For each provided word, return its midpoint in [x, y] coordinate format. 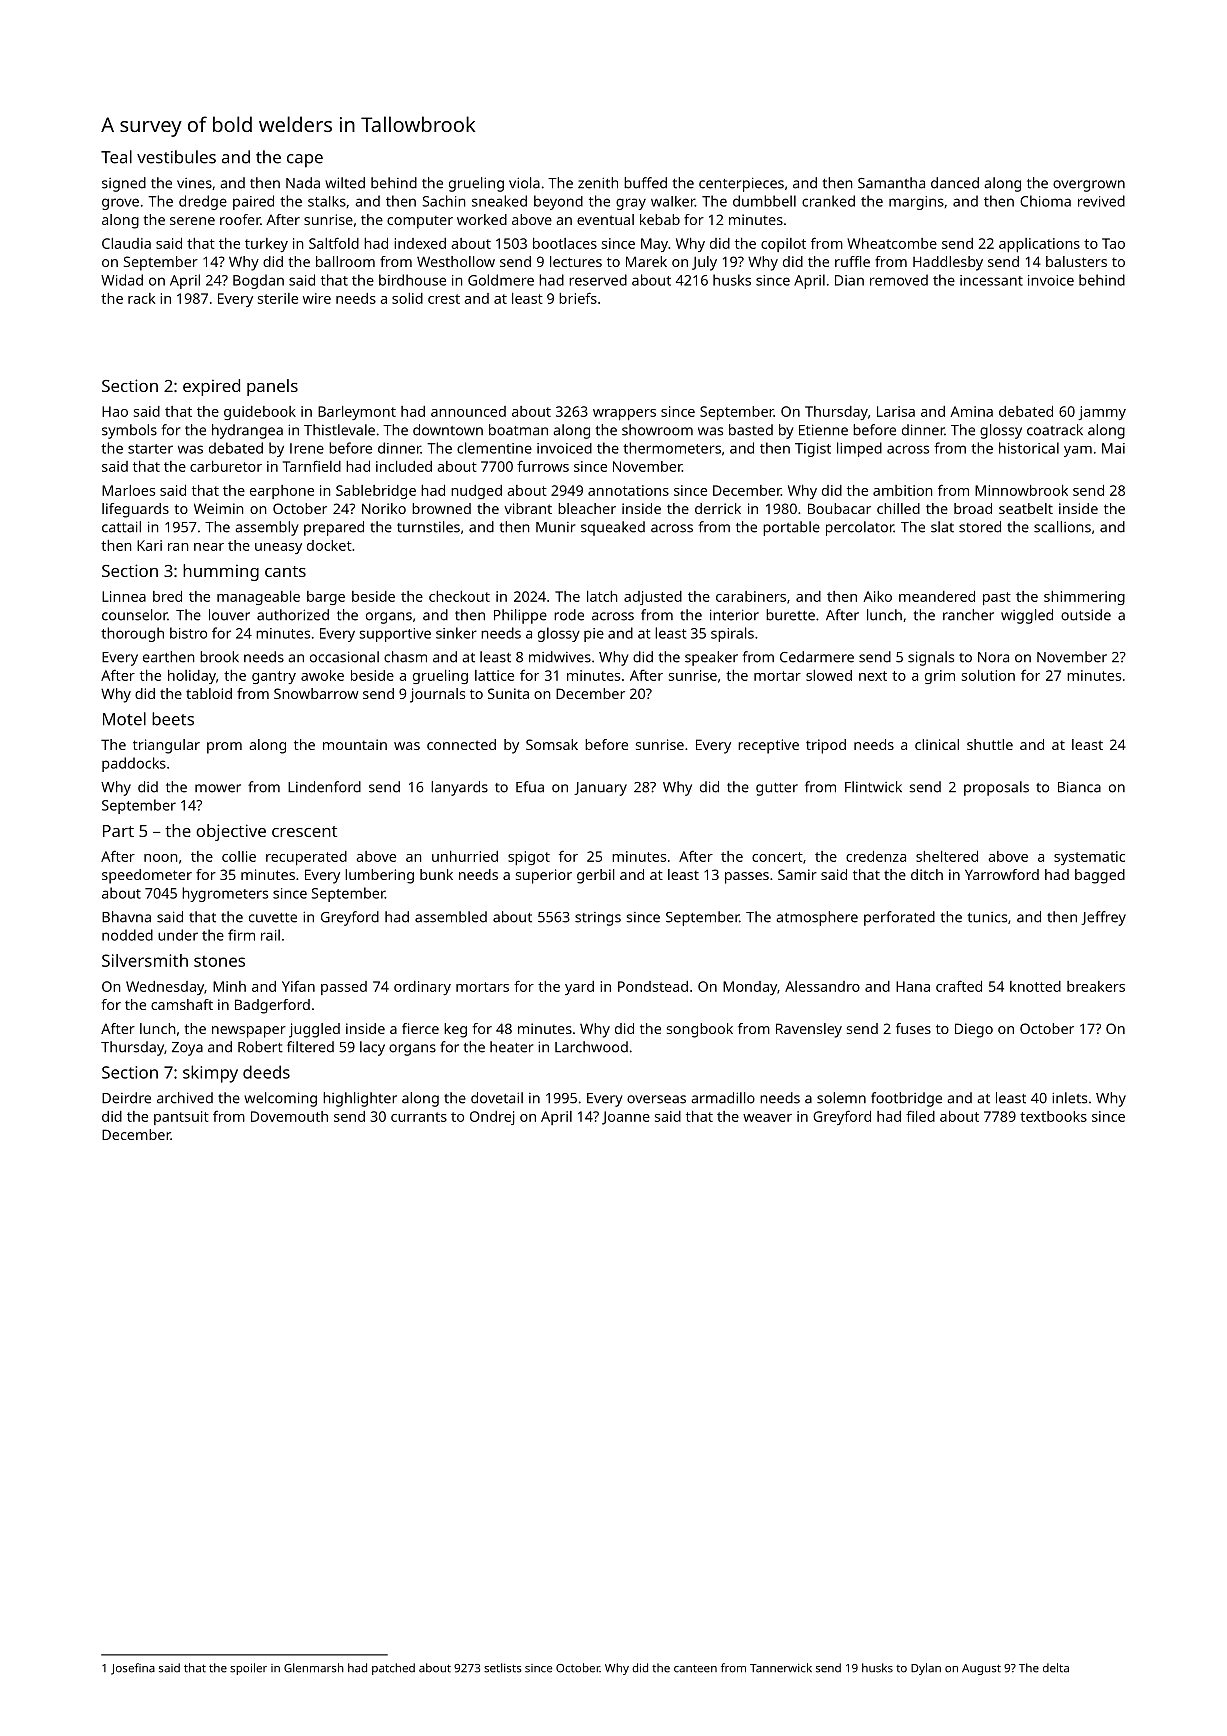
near [209, 547]
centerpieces [741, 184]
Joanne [626, 1118]
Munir [556, 527]
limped [859, 449]
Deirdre [126, 1098]
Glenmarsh [314, 1668]
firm [241, 935]
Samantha [891, 183]
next [873, 676]
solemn [841, 1098]
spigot [529, 858]
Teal [116, 157]
